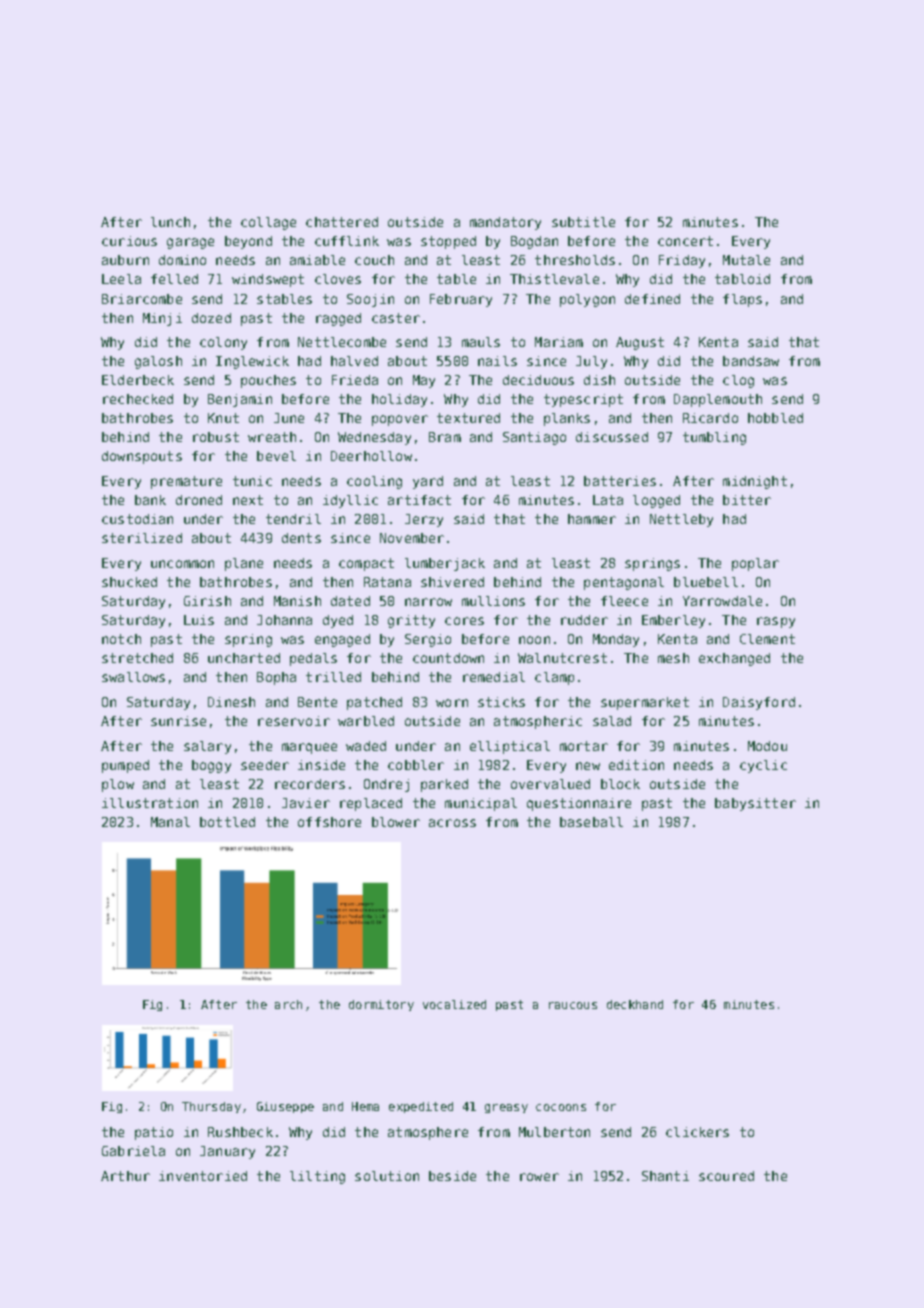 This screenshot has height=1308, width=924. Describe the element at coordinates (121, 639) in the screenshot. I see `notch` at that location.
